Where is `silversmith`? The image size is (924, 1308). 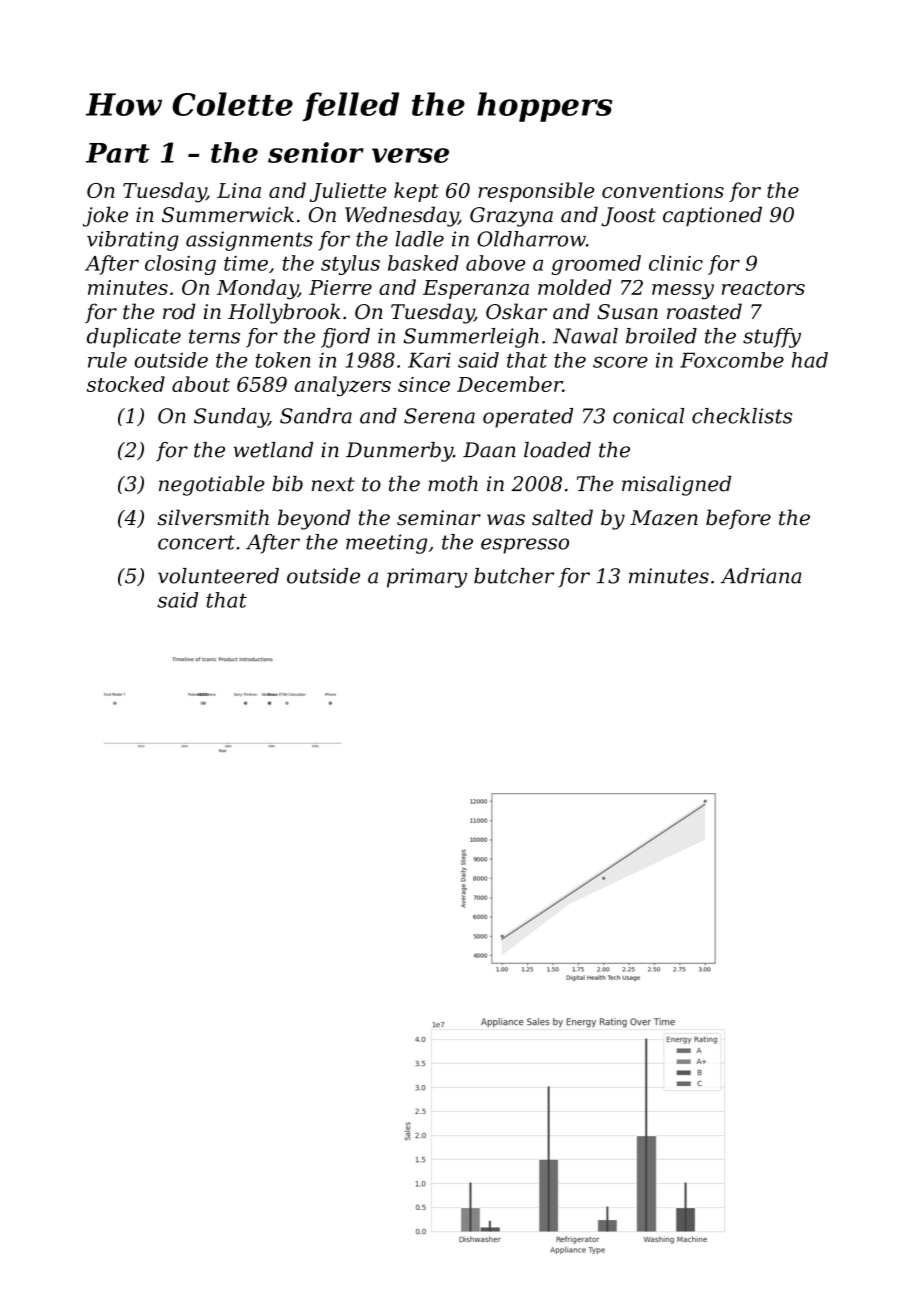
silversmith is located at coordinates (213, 517).
